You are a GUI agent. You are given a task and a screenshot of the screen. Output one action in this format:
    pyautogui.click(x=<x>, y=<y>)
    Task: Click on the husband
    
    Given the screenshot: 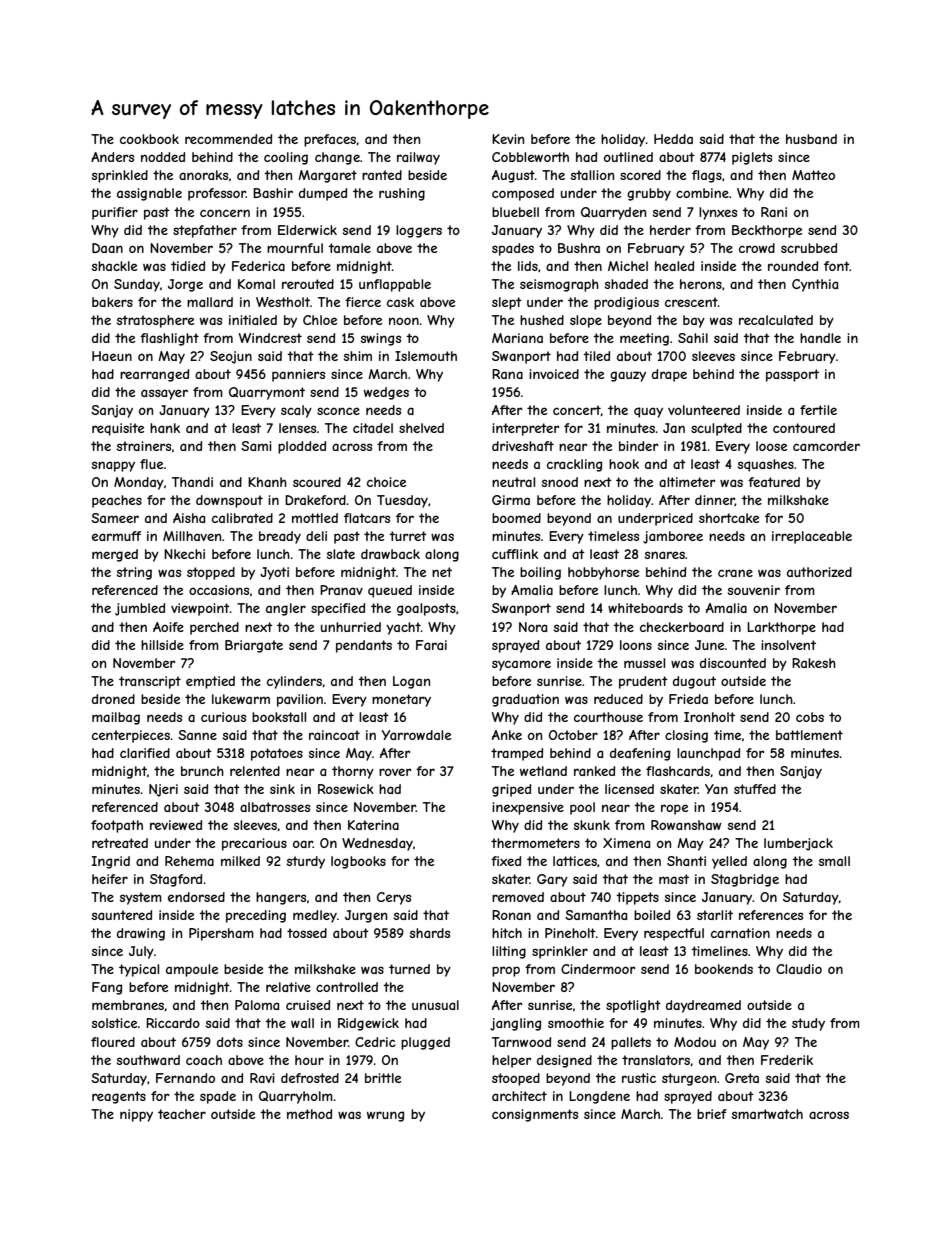 What is the action you would take?
    pyautogui.click(x=811, y=139)
